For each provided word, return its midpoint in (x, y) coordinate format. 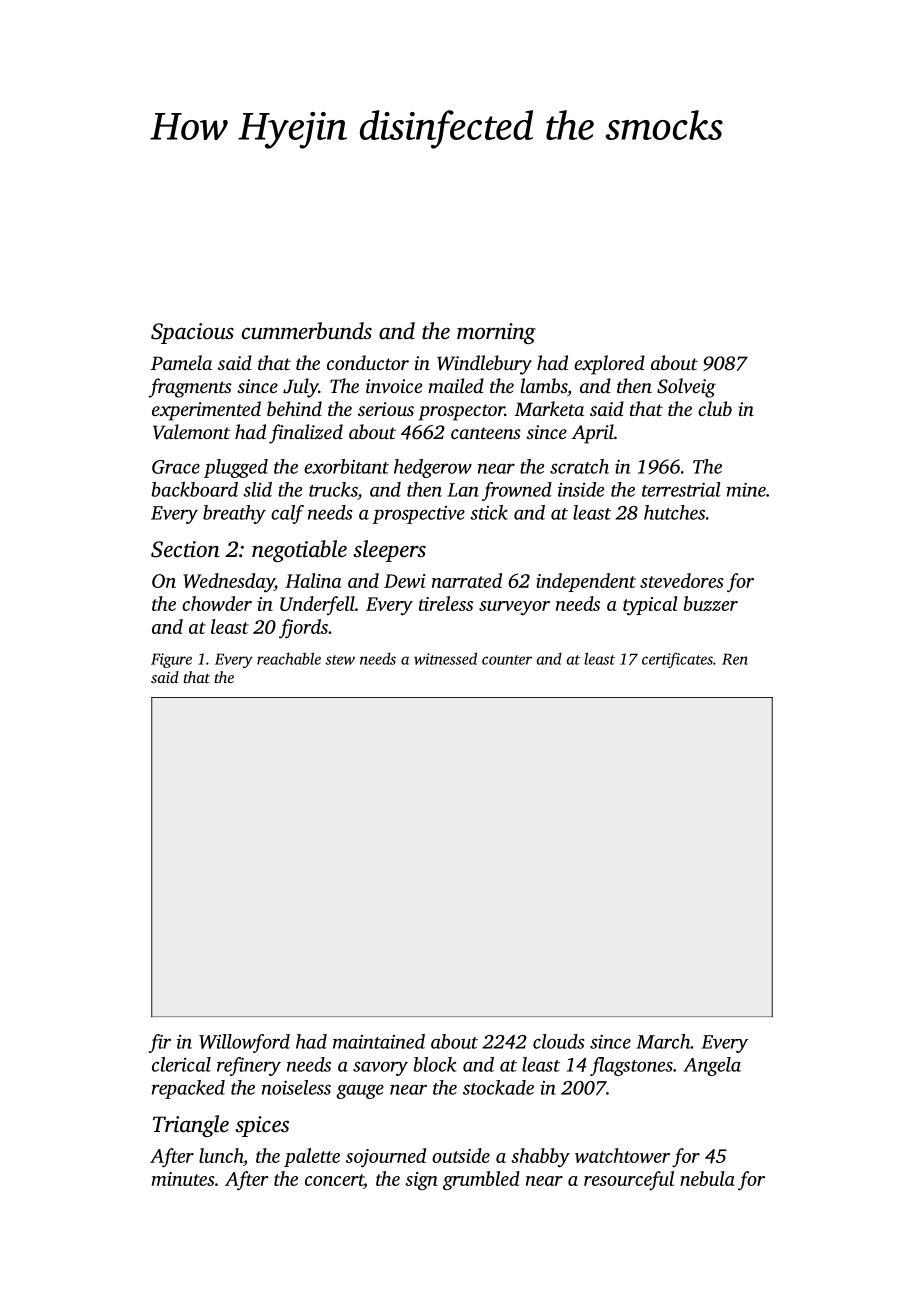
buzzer (710, 603)
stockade (498, 1087)
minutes (183, 1179)
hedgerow (433, 468)
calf (287, 514)
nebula (707, 1178)
